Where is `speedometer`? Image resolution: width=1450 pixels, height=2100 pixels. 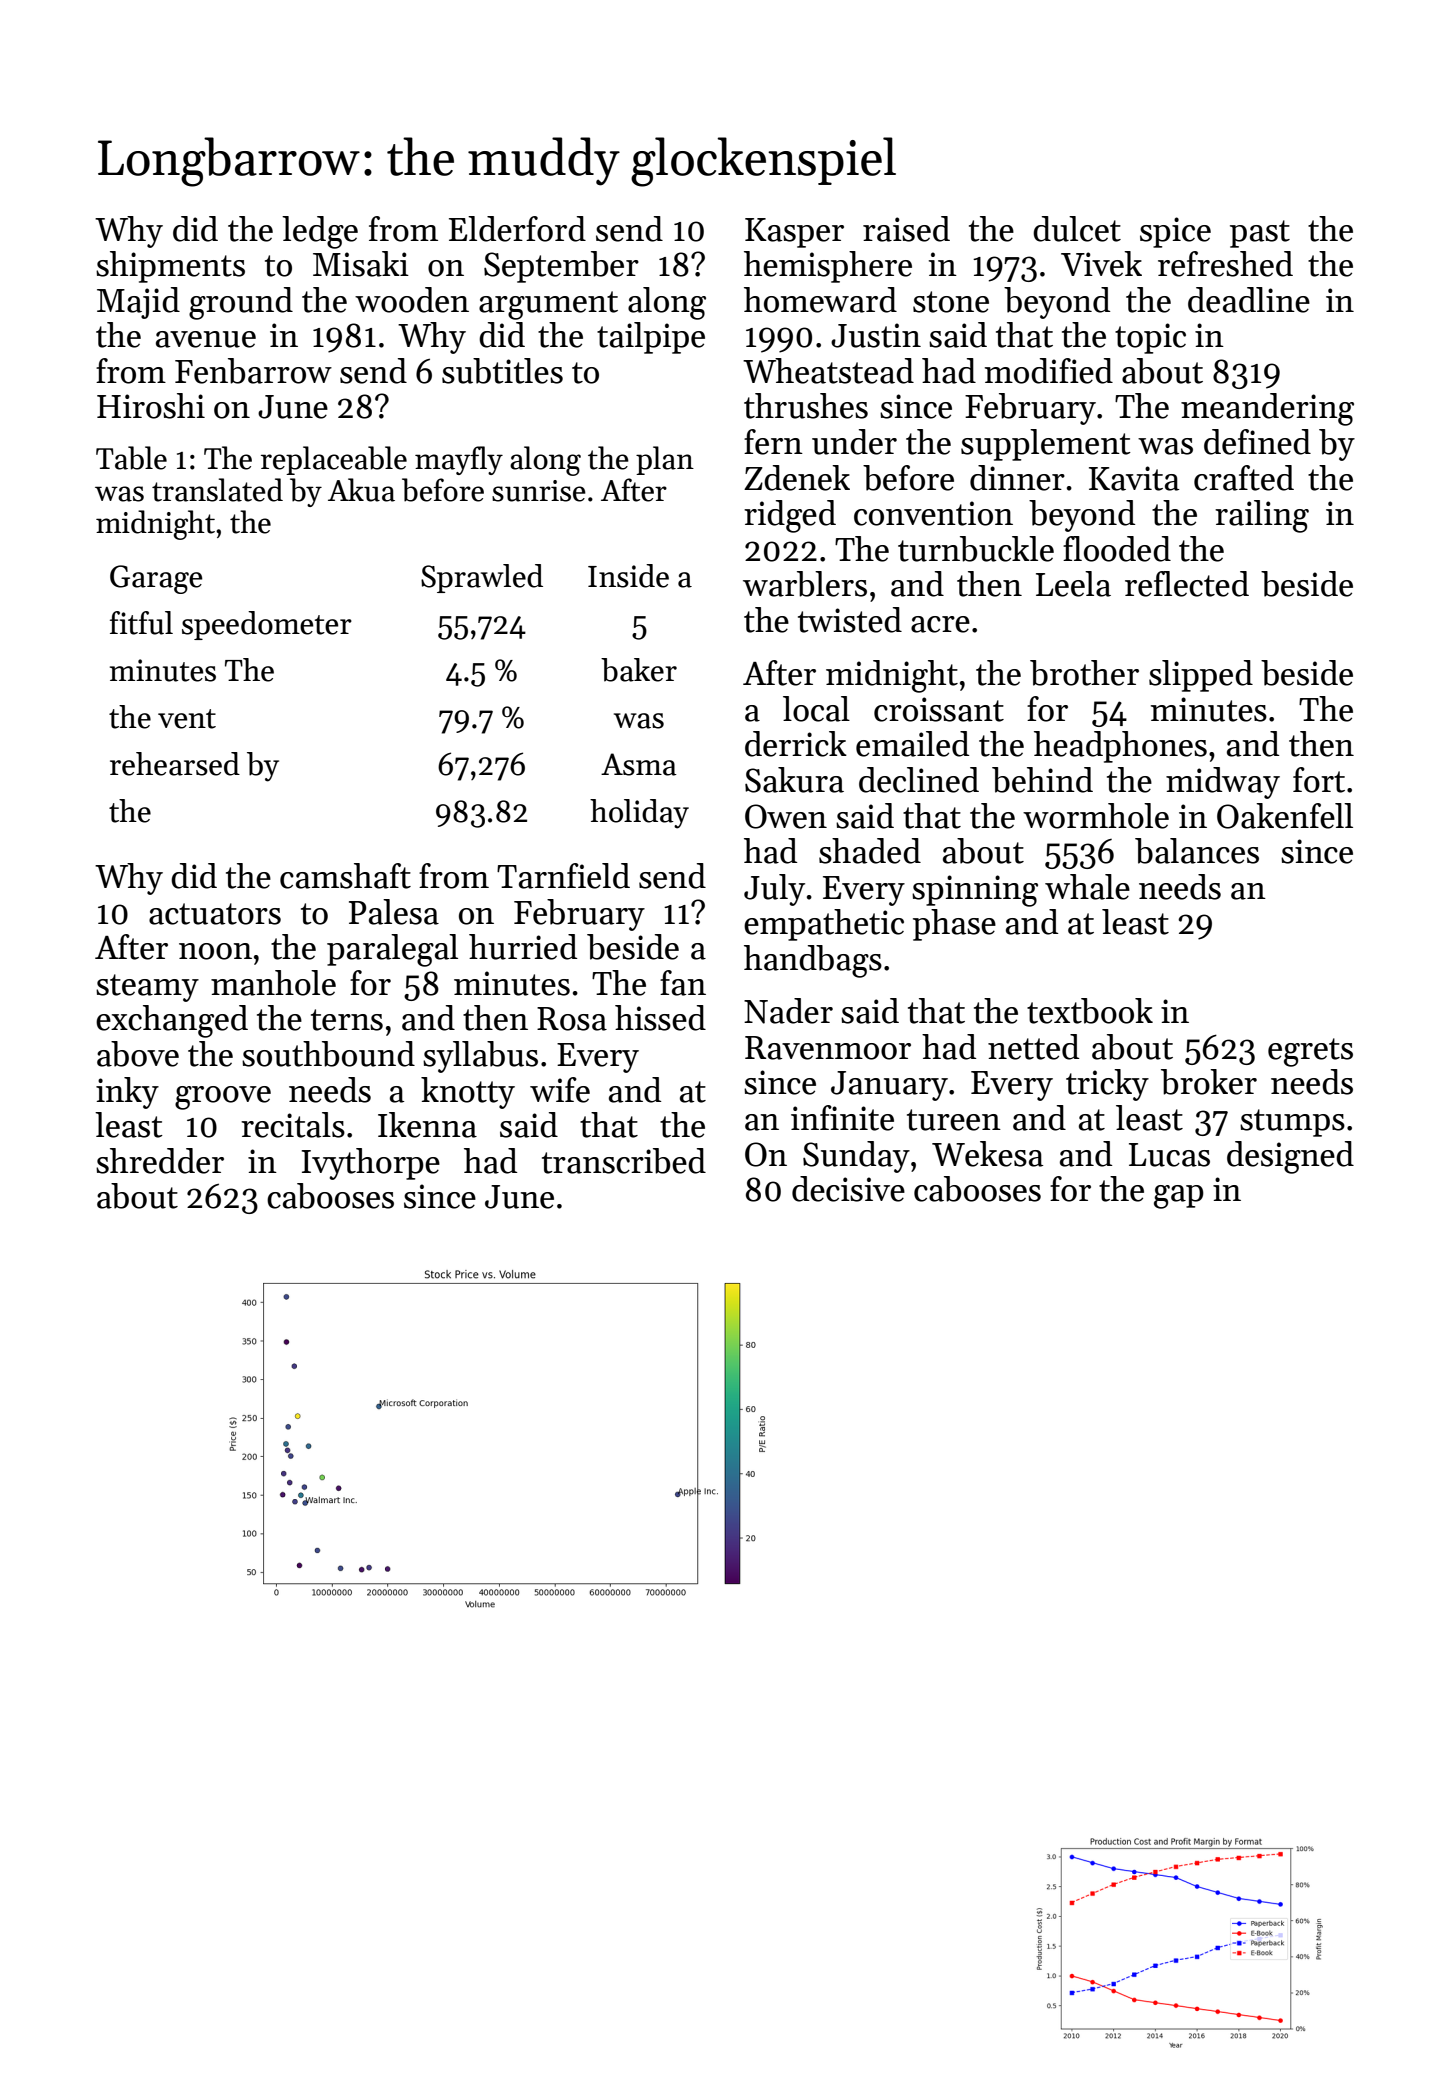 speedometer is located at coordinates (267, 625).
